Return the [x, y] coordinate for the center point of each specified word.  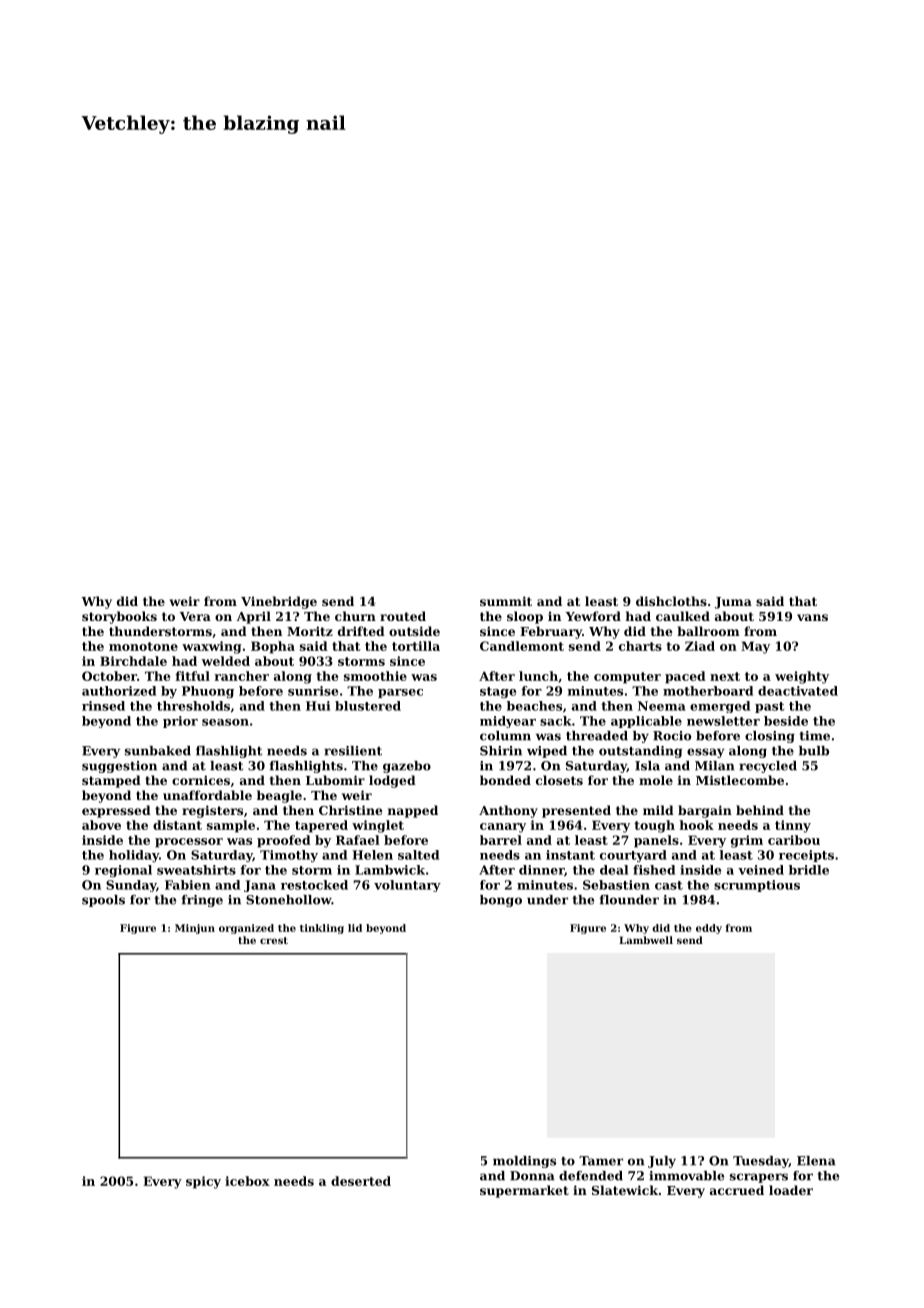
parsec [400, 693]
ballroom [708, 631]
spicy [203, 1182]
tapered [321, 826]
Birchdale [133, 661]
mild [658, 810]
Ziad [700, 646]
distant [177, 825]
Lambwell [646, 940]
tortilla [416, 646]
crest [274, 940]
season [225, 722]
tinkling [322, 929]
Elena [816, 1161]
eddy [709, 929]
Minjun [195, 929]
